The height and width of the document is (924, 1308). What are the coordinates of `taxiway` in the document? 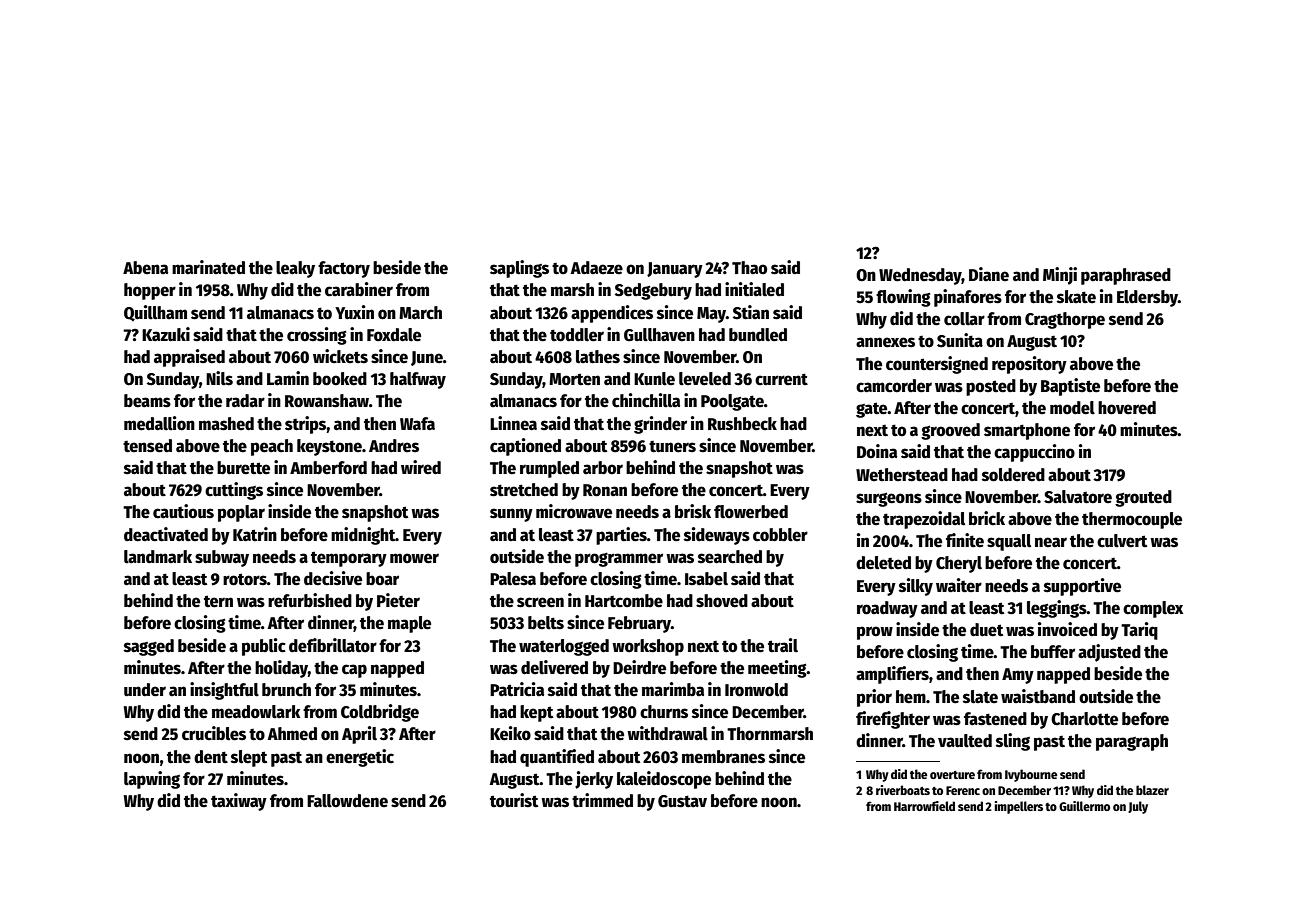 It's located at (239, 802).
